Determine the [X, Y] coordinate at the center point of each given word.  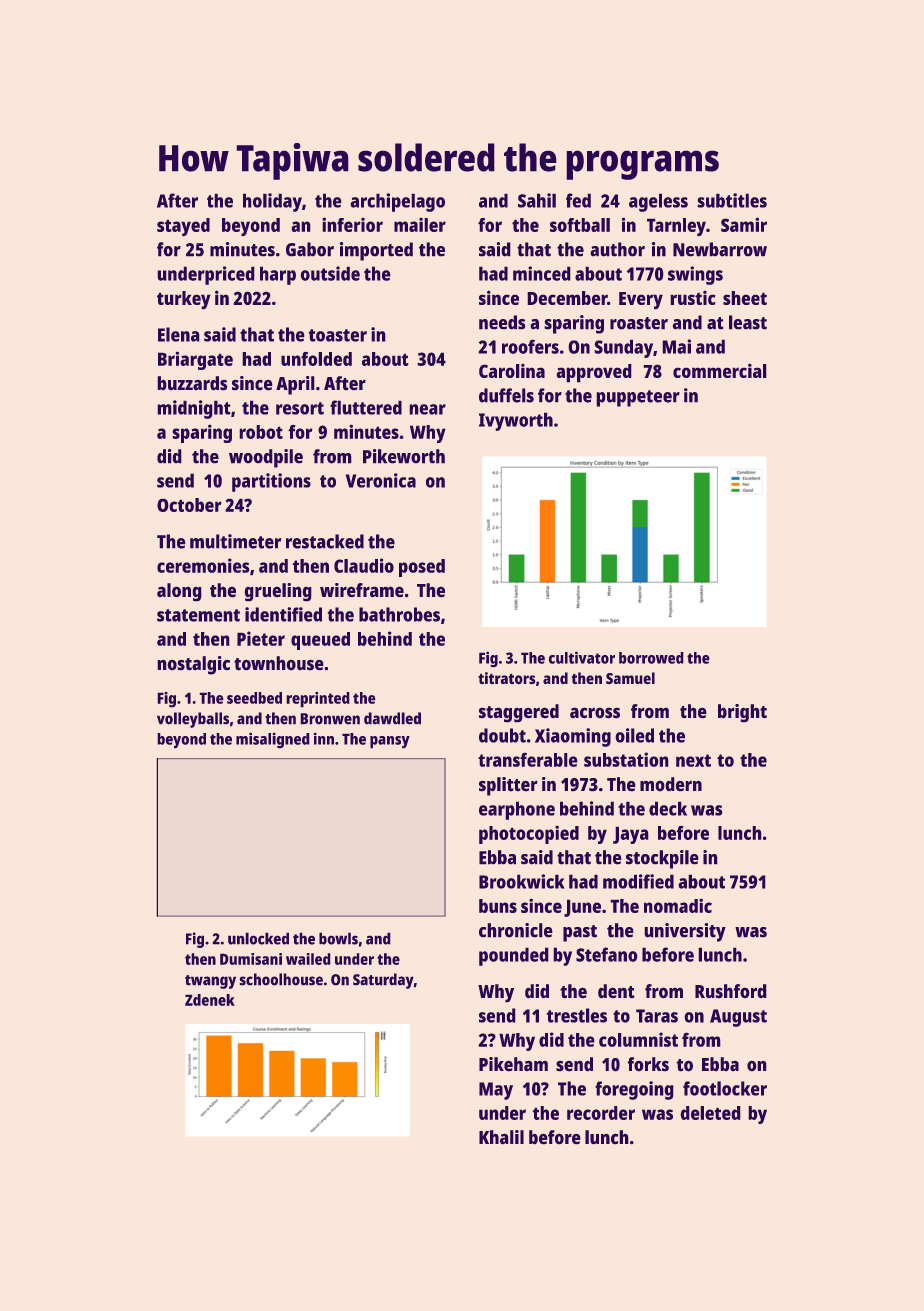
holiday [272, 202]
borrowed [651, 658]
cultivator [581, 657]
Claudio [364, 565]
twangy [210, 982]
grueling [278, 592]
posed [422, 568]
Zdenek [210, 1000]
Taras [657, 1016]
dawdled [392, 718]
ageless [658, 202]
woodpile [266, 458]
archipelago [397, 202]
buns [498, 906]
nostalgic [193, 665]
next [693, 760]
